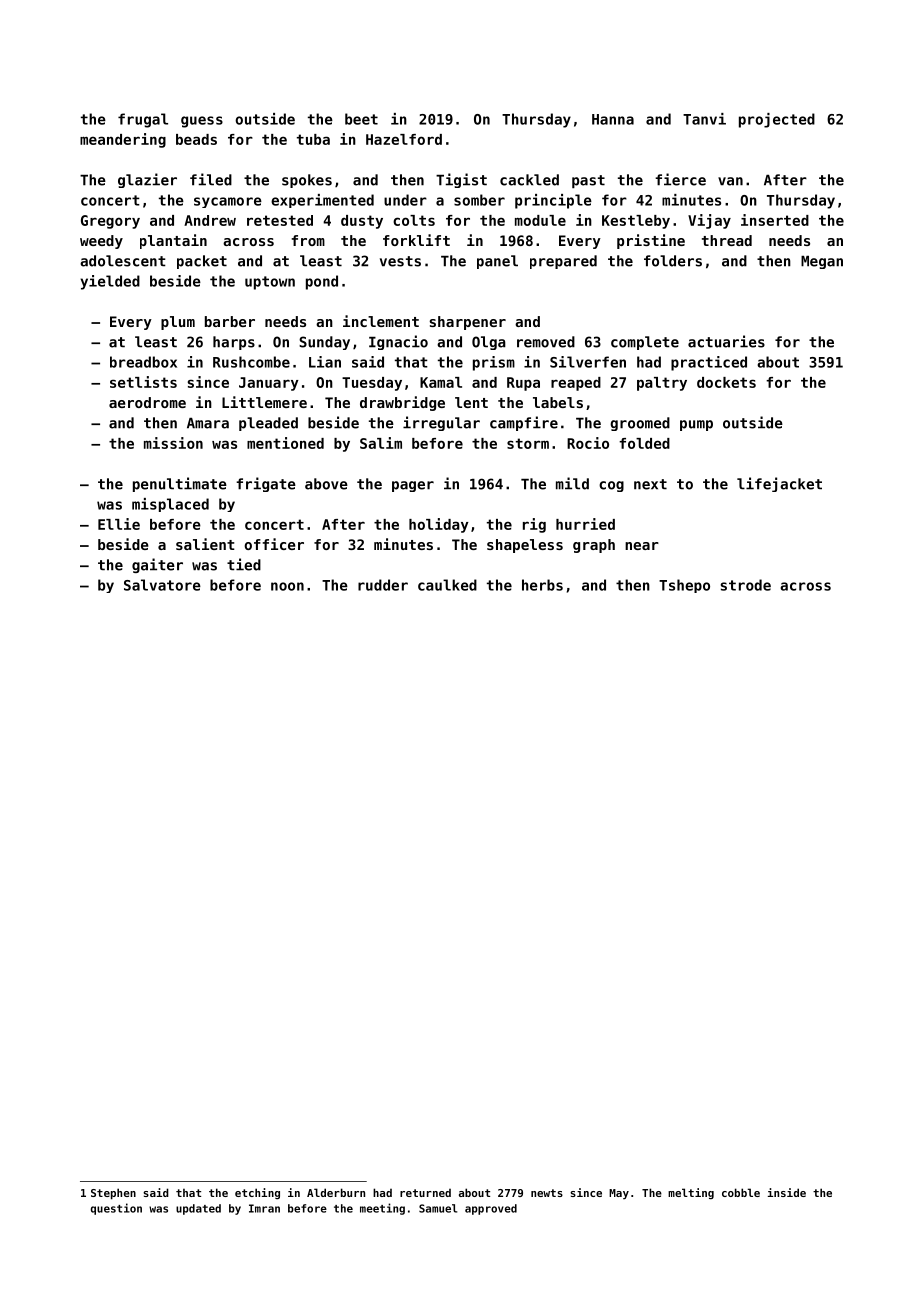  I want to click on newts, so click(547, 1193).
